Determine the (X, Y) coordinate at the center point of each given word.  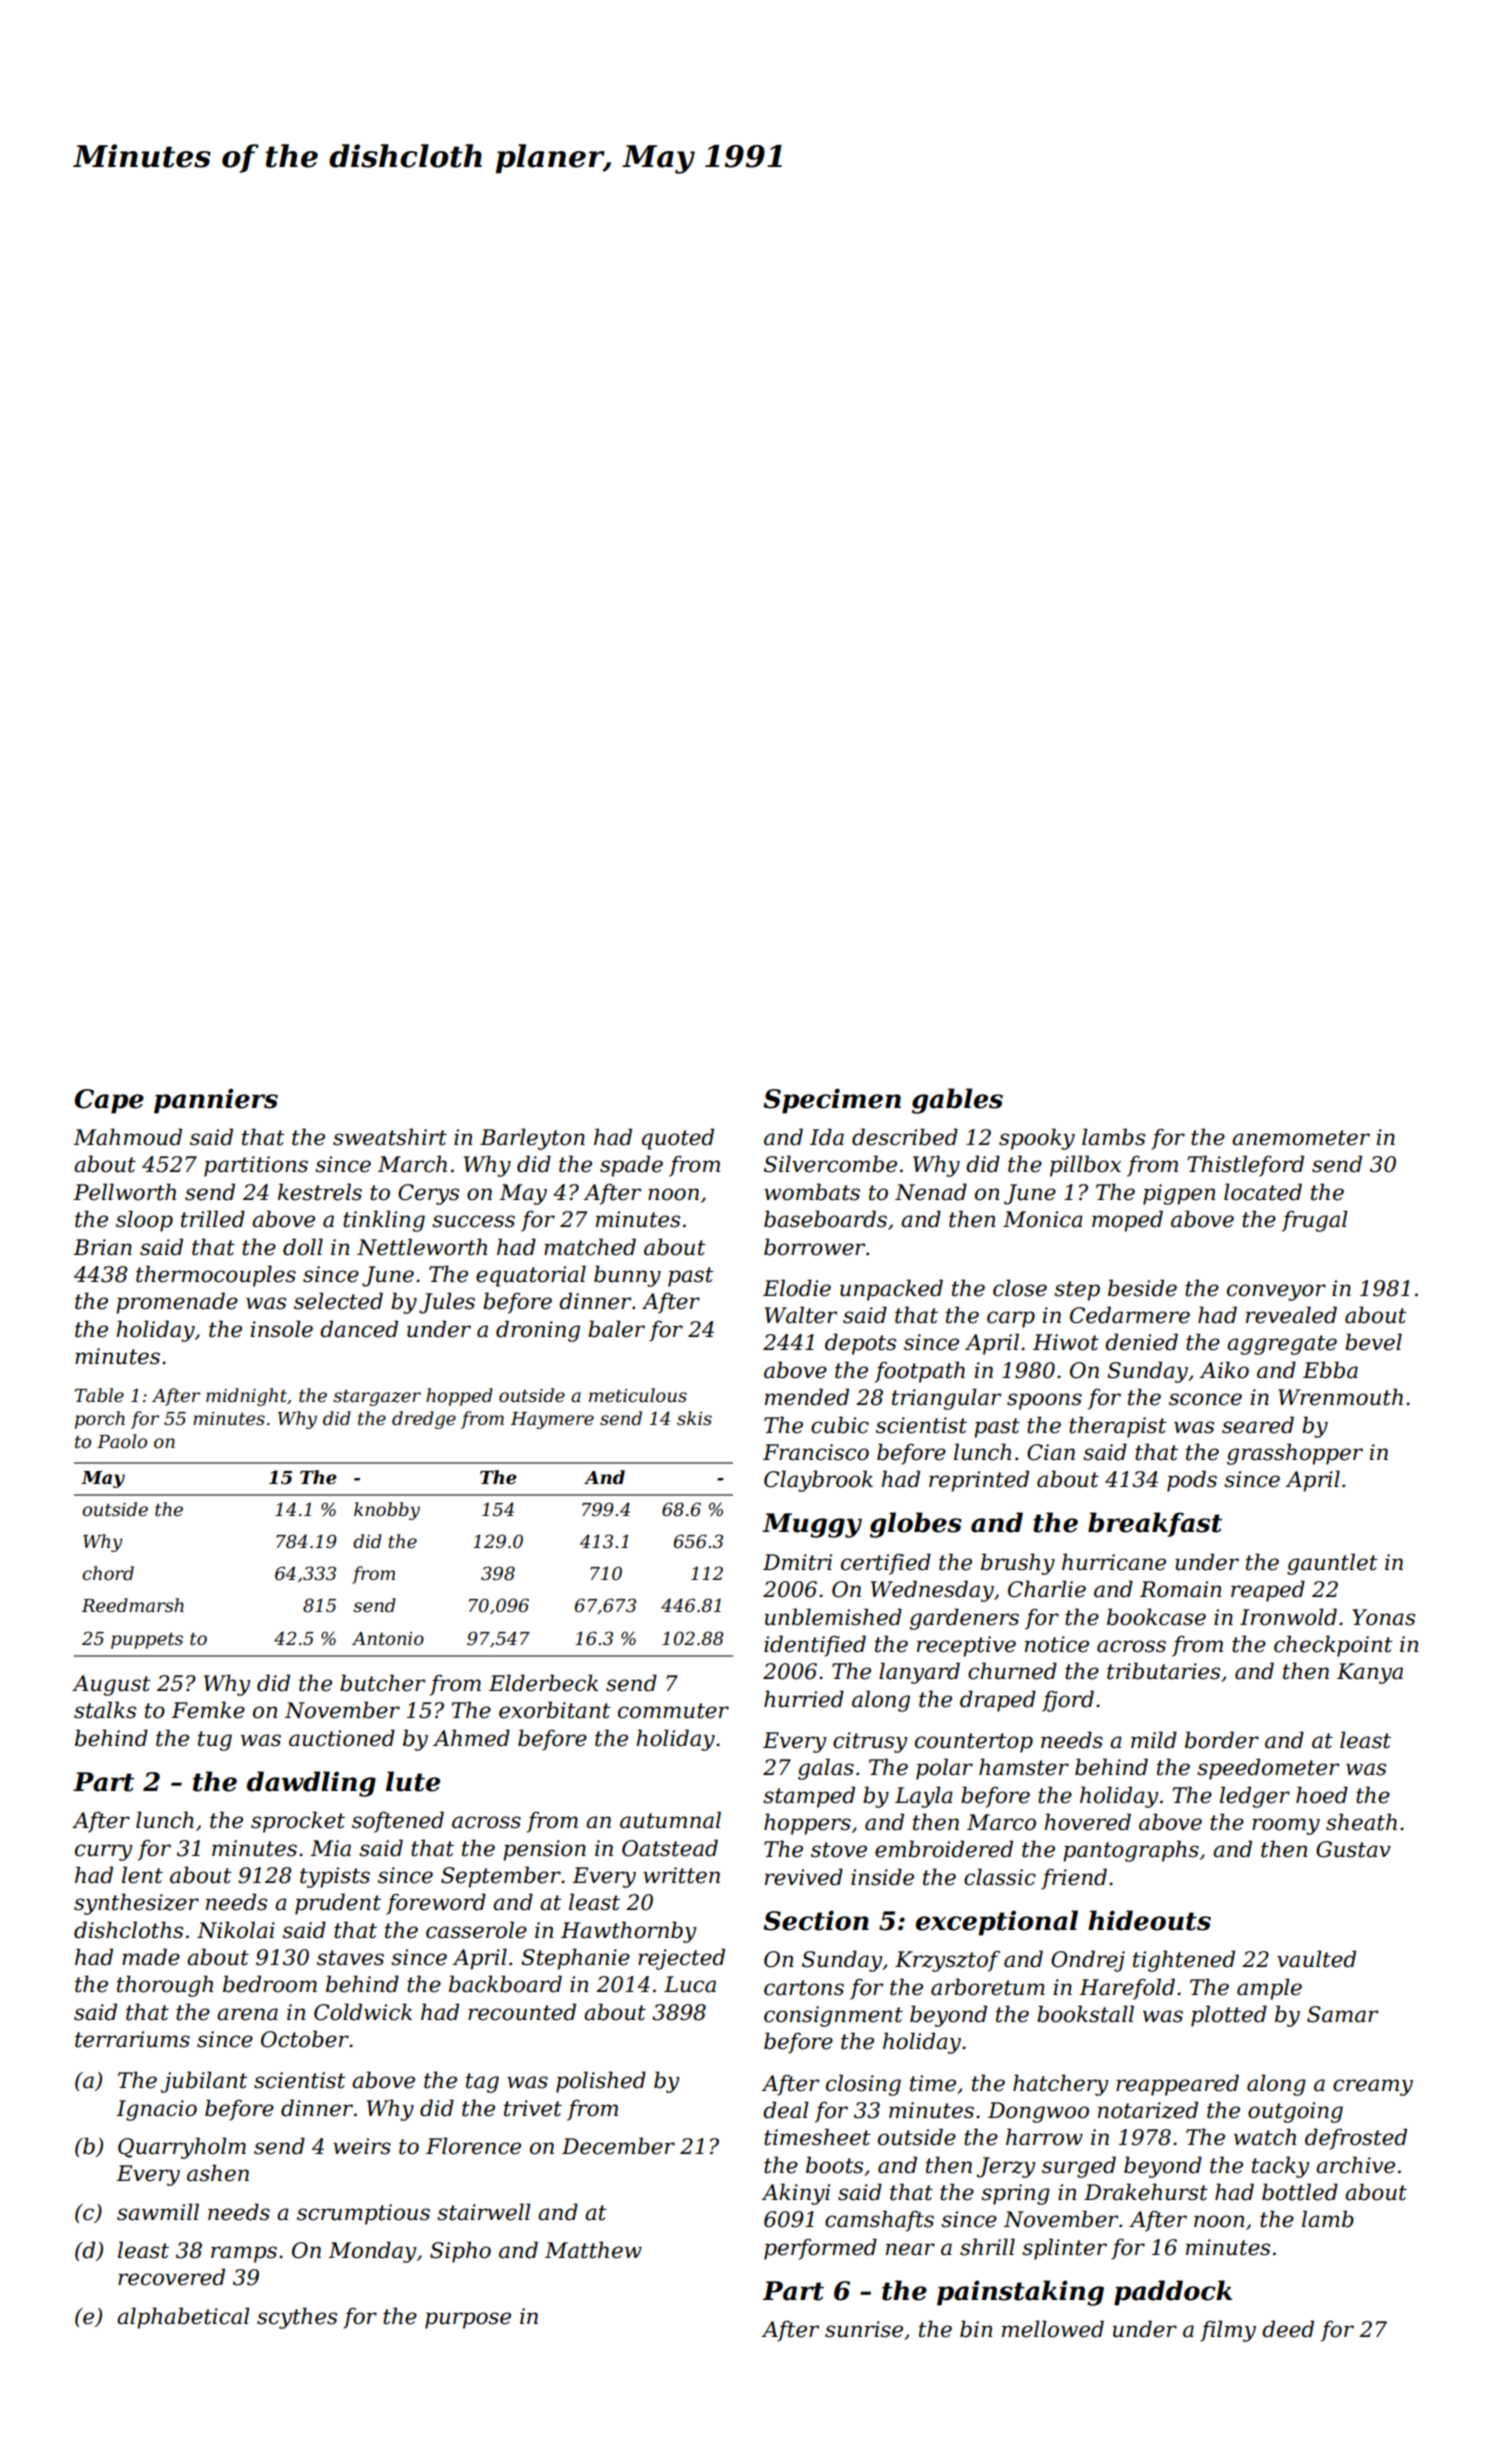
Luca (690, 1984)
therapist (1118, 1427)
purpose (468, 2320)
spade (631, 1166)
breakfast (1155, 1524)
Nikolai (236, 1930)
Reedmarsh (132, 1605)
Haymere (552, 1420)
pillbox (1085, 1166)
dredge (424, 1420)
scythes (297, 2318)
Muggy (812, 1525)
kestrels (320, 1192)
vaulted (1316, 1959)
